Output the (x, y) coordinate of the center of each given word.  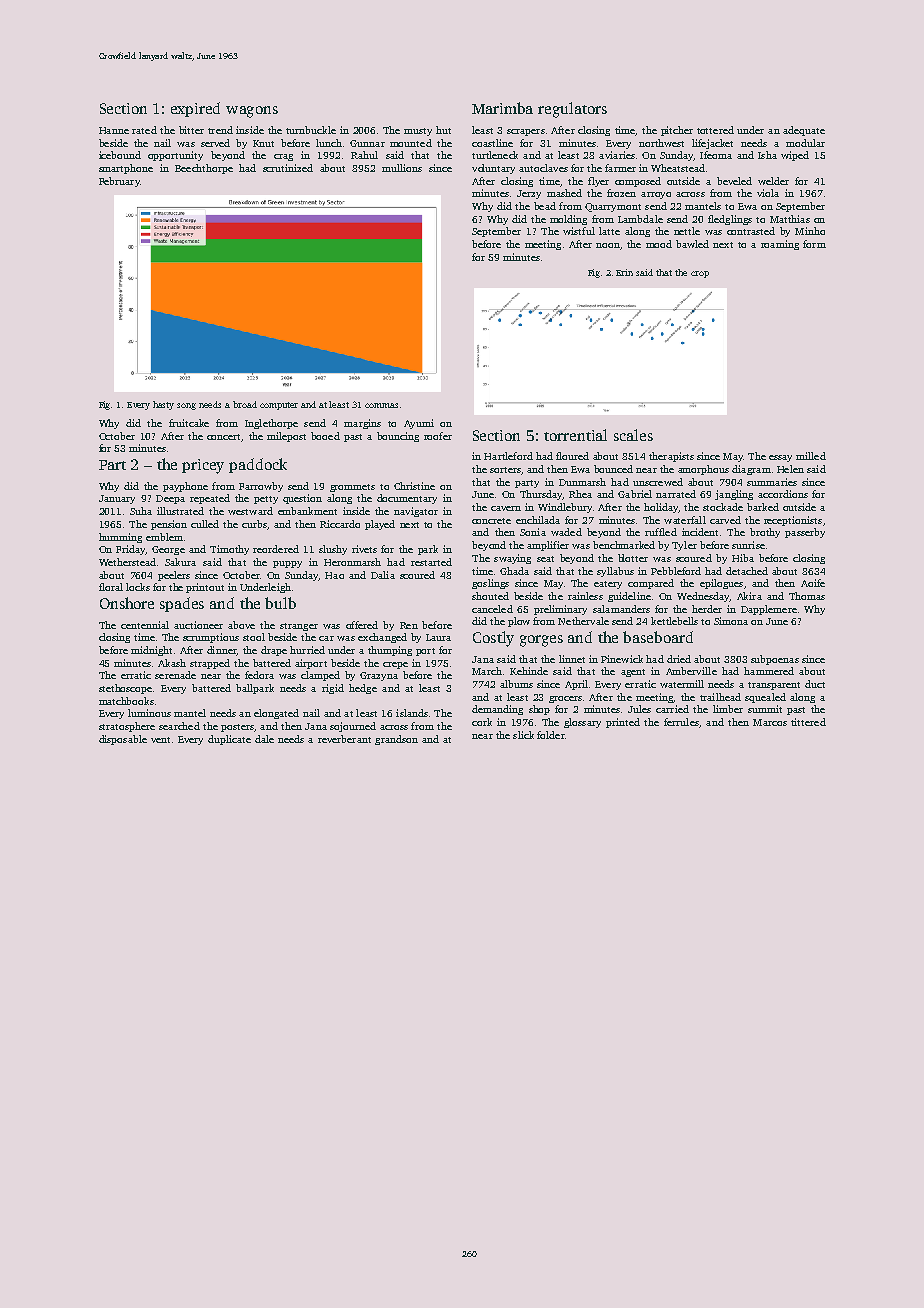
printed (623, 723)
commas (381, 405)
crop (700, 274)
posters (237, 728)
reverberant (344, 739)
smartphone (126, 169)
